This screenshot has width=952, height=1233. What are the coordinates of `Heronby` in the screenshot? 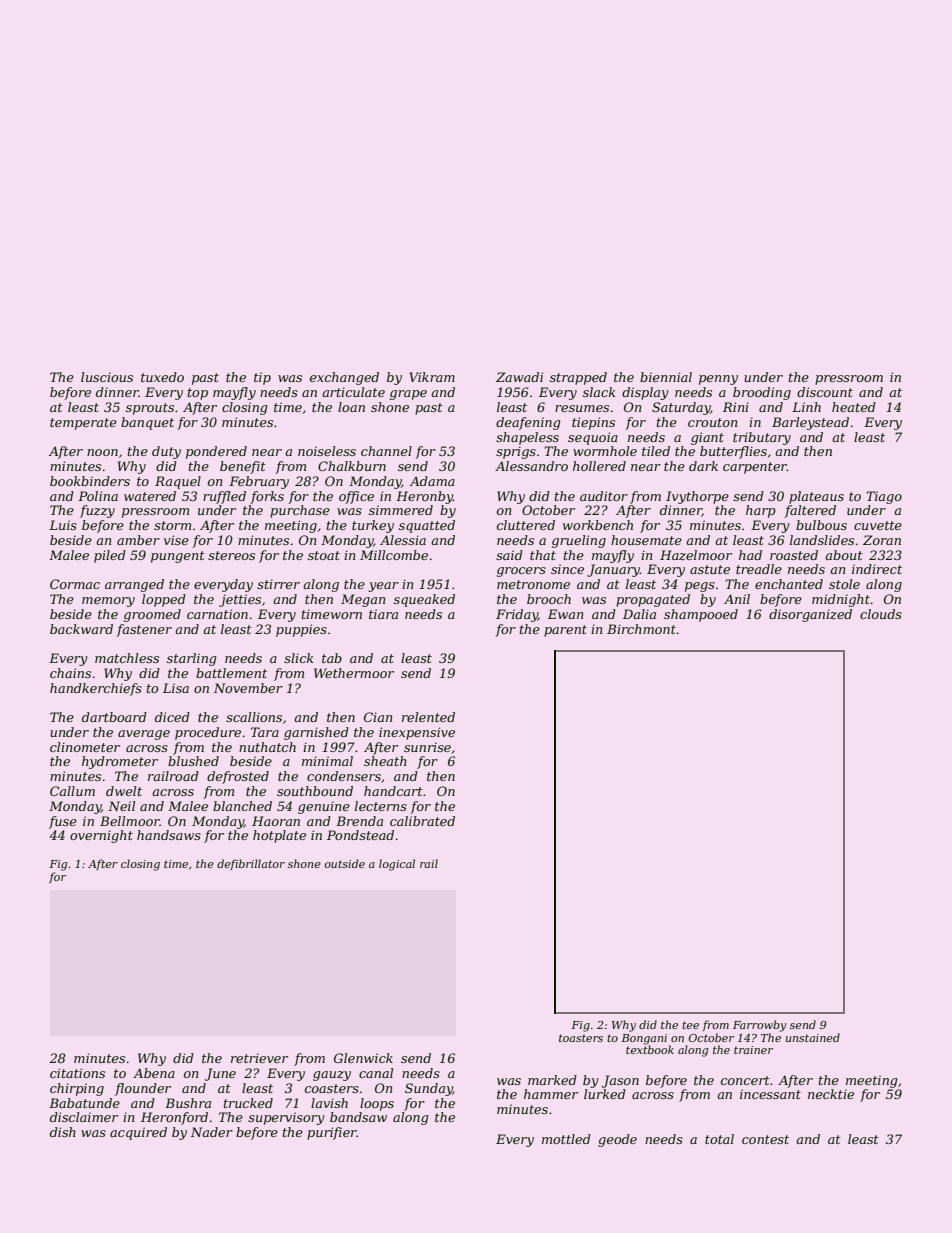 It's located at (424, 497).
